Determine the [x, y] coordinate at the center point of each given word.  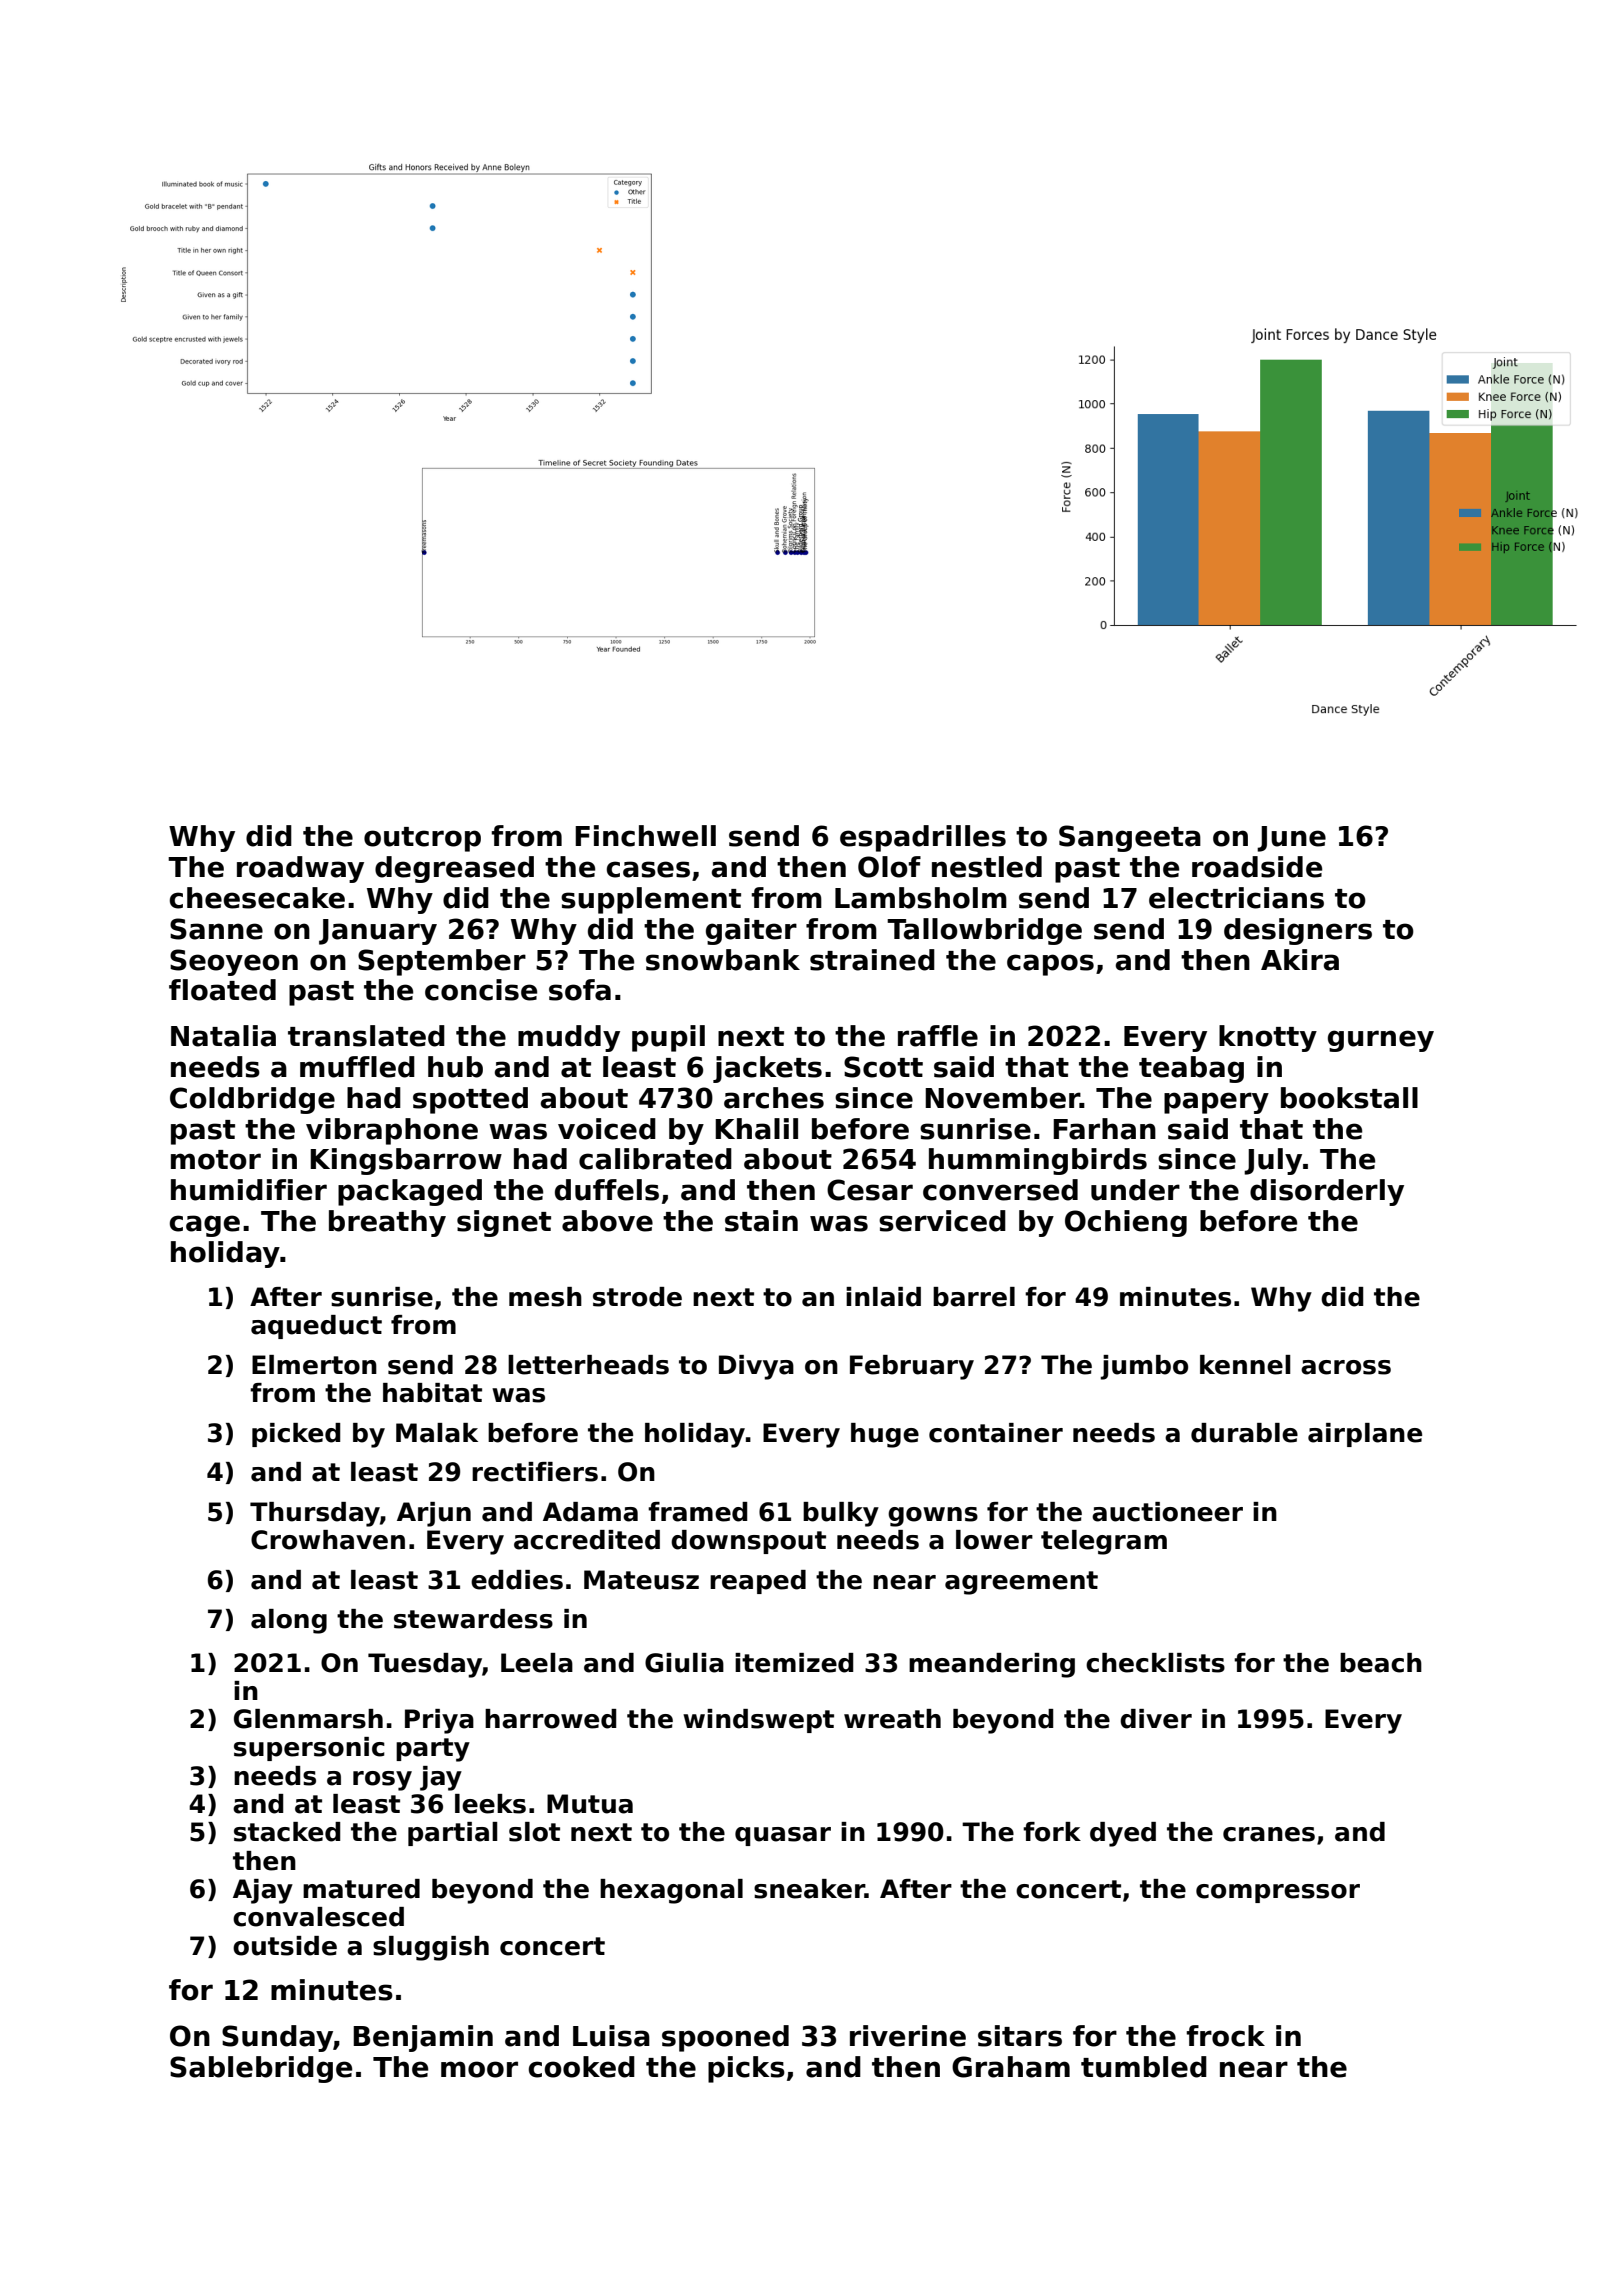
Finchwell [645, 836]
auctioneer [1167, 1512]
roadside [1257, 867]
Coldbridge [252, 1100]
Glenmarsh [308, 1719]
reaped [758, 1582]
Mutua [590, 1804]
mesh [545, 1297]
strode [637, 1297]
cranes [1269, 1834]
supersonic [309, 1749]
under [1135, 1190]
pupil [668, 1038]
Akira [1300, 960]
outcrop [422, 839]
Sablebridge [261, 2069]
